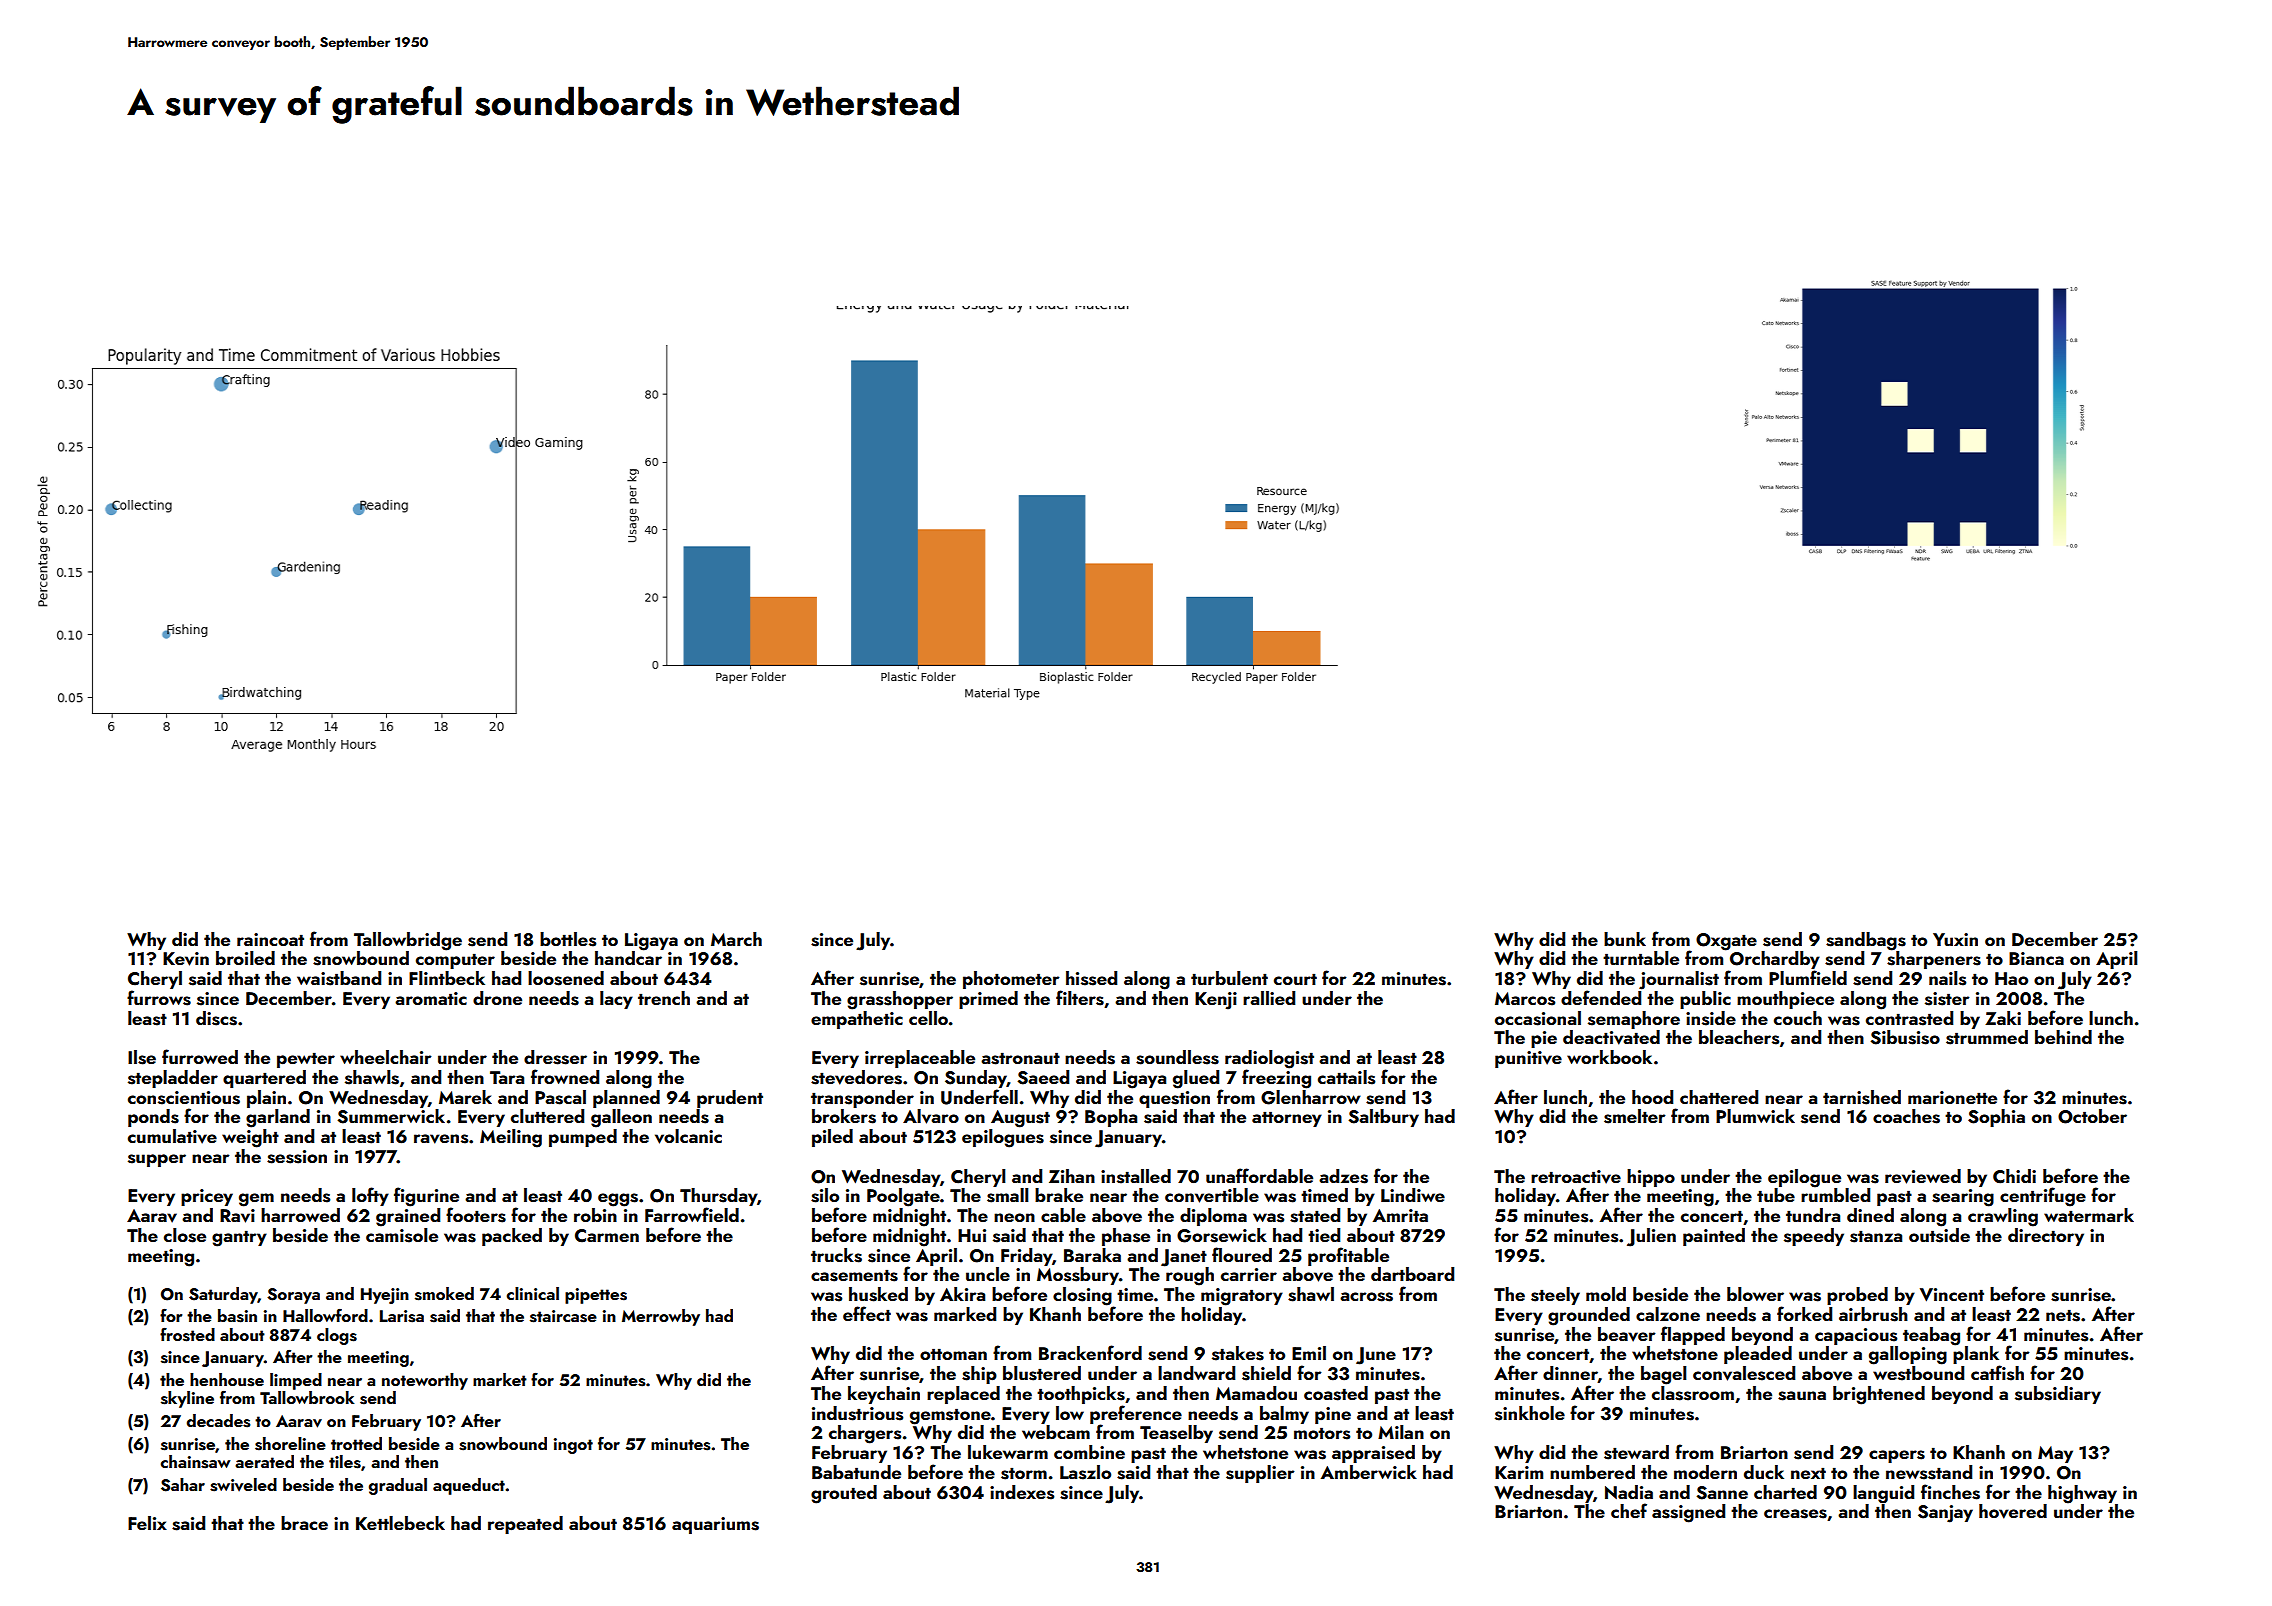 The height and width of the screenshot is (1606, 2272). Describe the element at coordinates (2013, 1511) in the screenshot. I see `hovered` at that location.
